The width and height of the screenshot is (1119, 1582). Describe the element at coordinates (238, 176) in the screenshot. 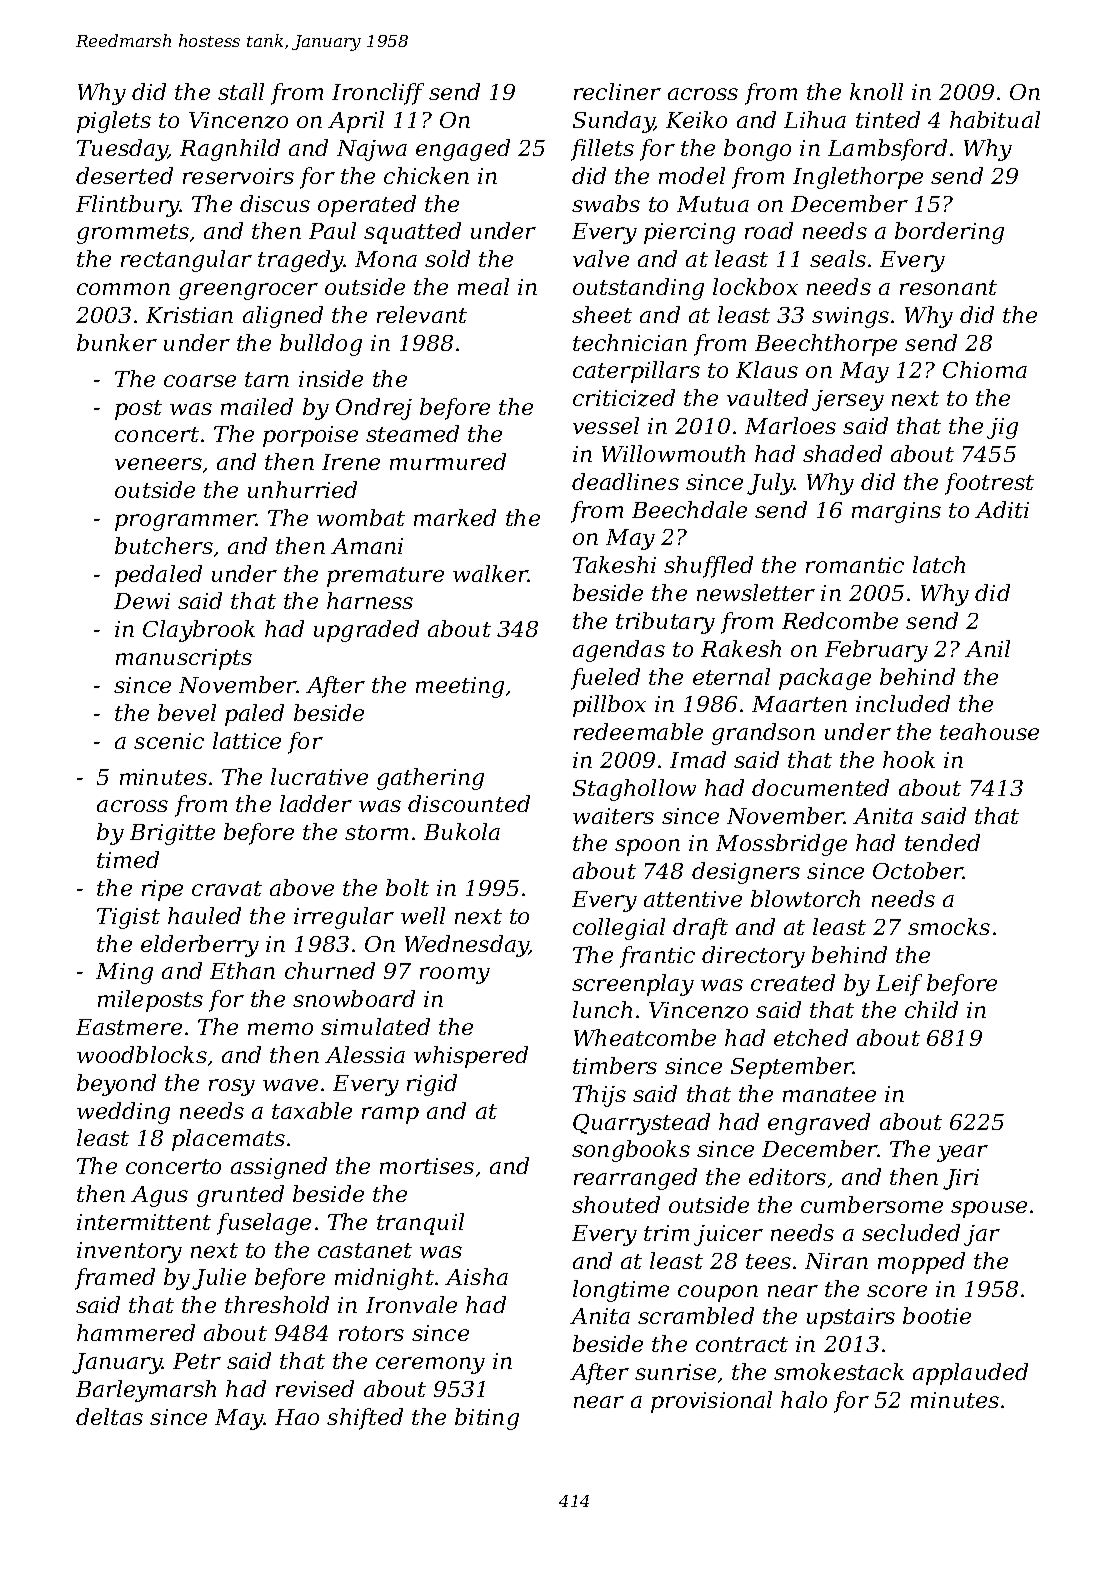

I see `reservoirs` at that location.
